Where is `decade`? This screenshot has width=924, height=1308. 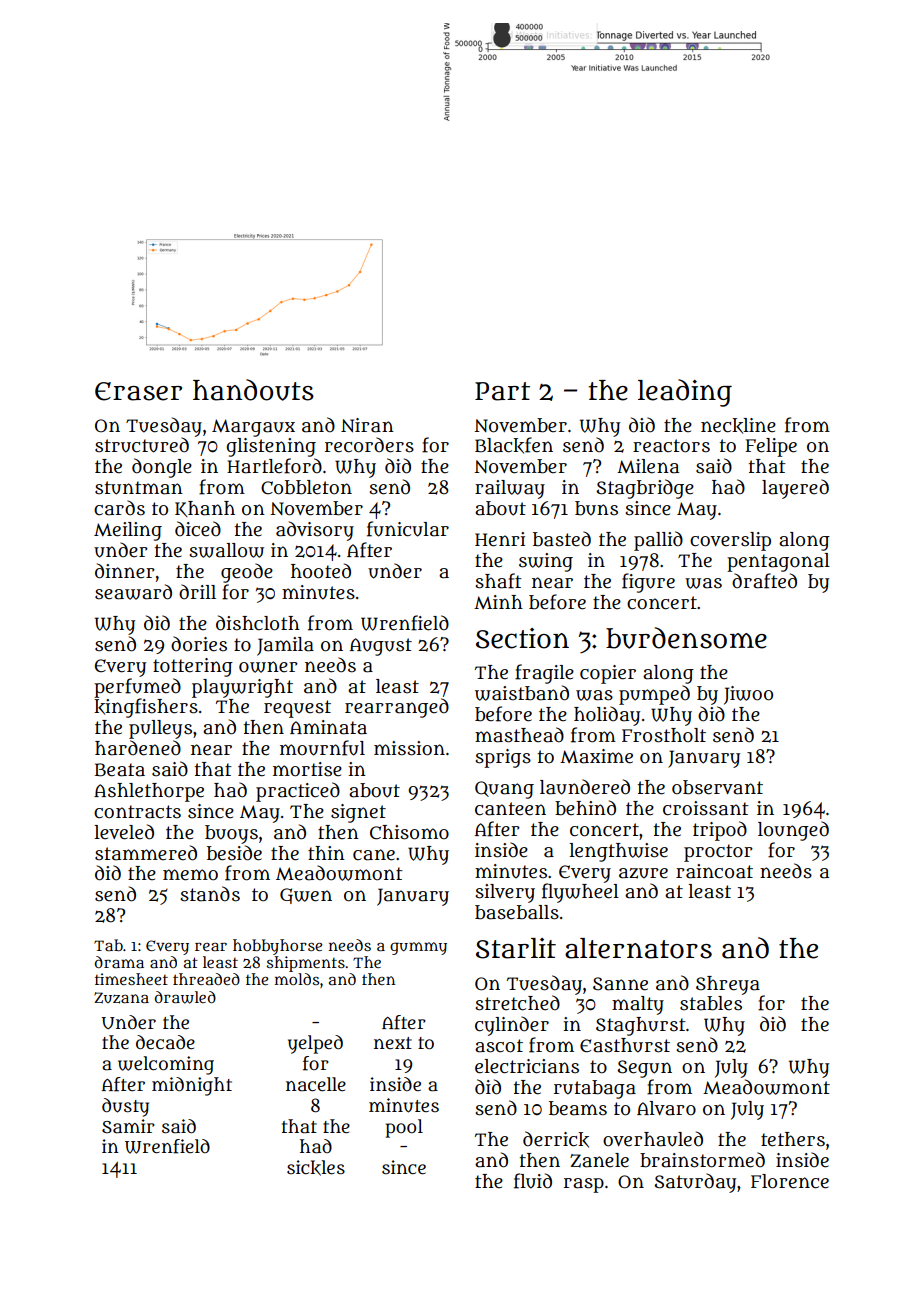 decade is located at coordinates (165, 1042).
